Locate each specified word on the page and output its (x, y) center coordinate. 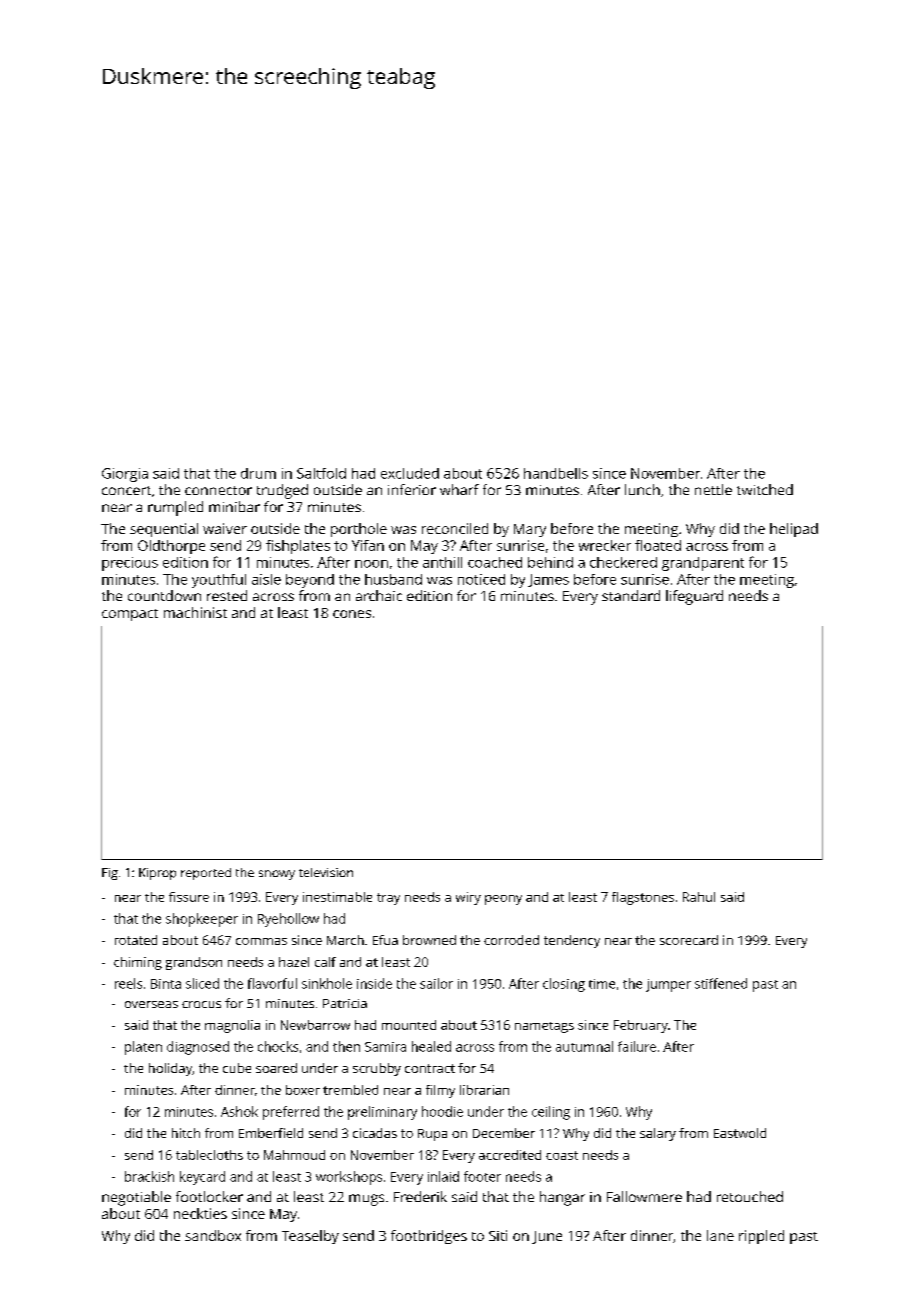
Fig (110, 874)
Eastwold (740, 1133)
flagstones (643, 898)
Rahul (699, 897)
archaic (379, 595)
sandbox (213, 1235)
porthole (359, 530)
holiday (170, 1069)
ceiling (551, 1113)
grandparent (703, 564)
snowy (277, 875)
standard (631, 595)
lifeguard (694, 597)
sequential (164, 530)
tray (388, 899)
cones (352, 614)
